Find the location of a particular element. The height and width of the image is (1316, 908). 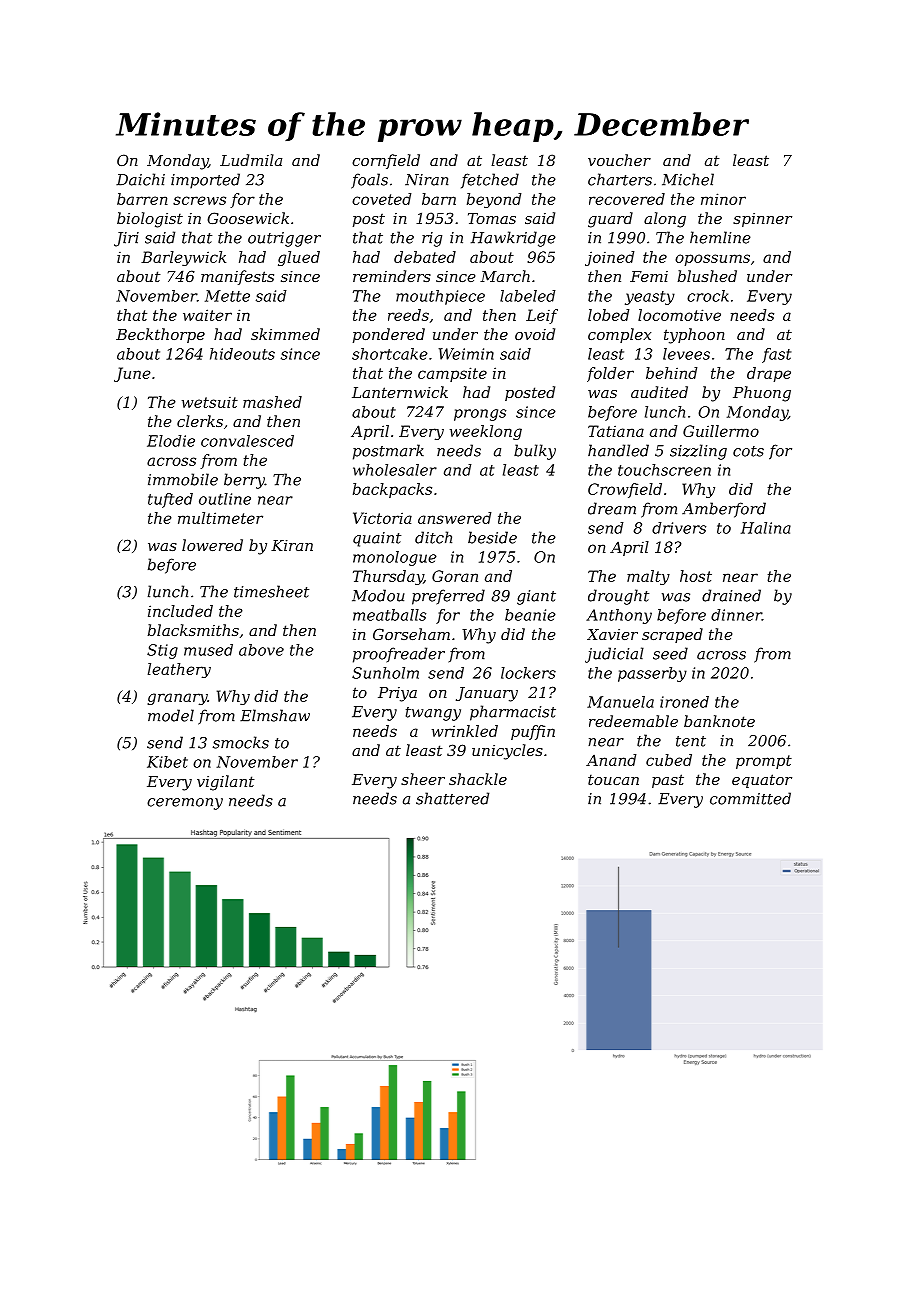

shattered is located at coordinates (452, 798).
